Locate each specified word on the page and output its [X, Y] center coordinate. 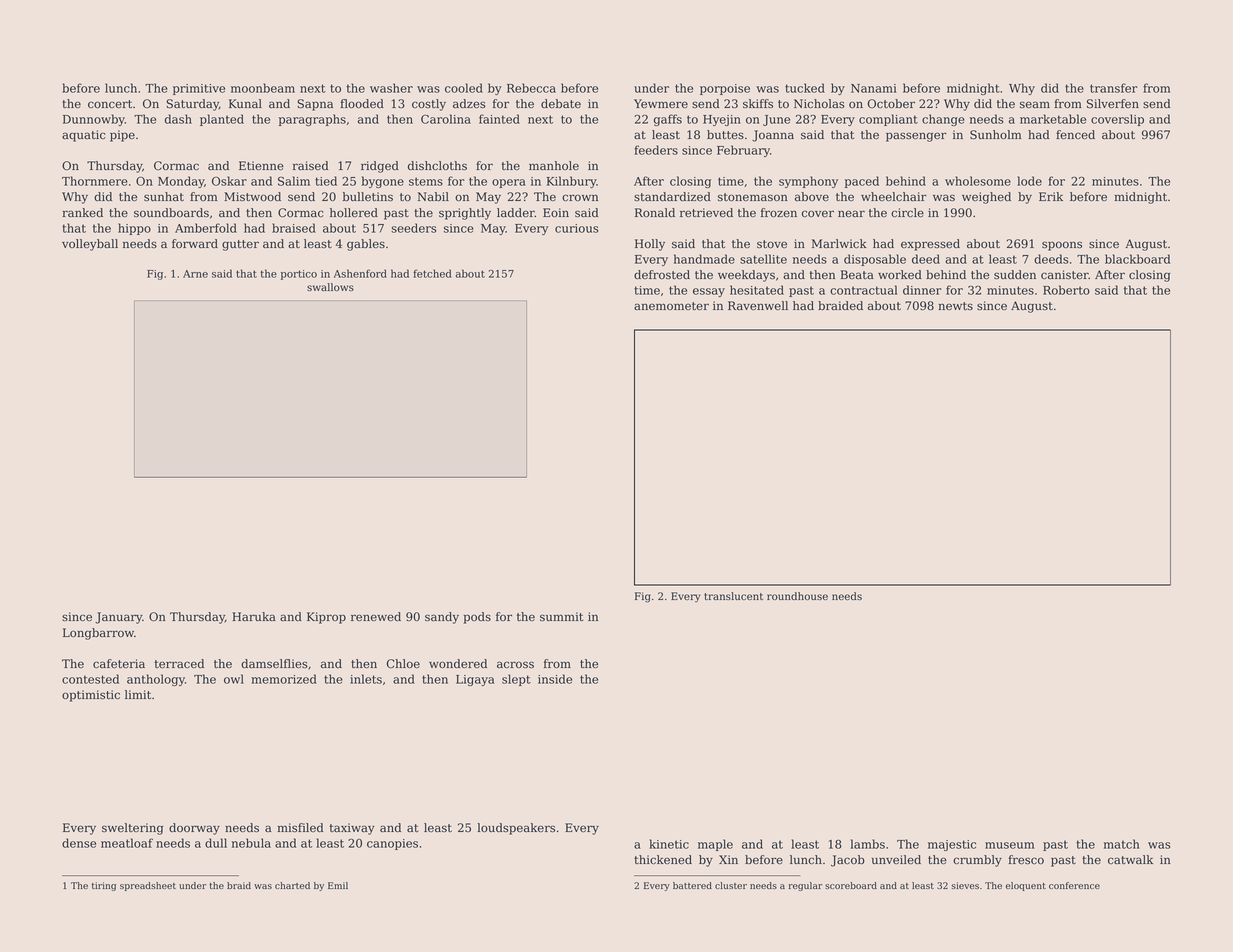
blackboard [1137, 259]
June [776, 120]
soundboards [171, 213]
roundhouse [797, 596]
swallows [330, 287]
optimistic [91, 696]
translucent [733, 596]
